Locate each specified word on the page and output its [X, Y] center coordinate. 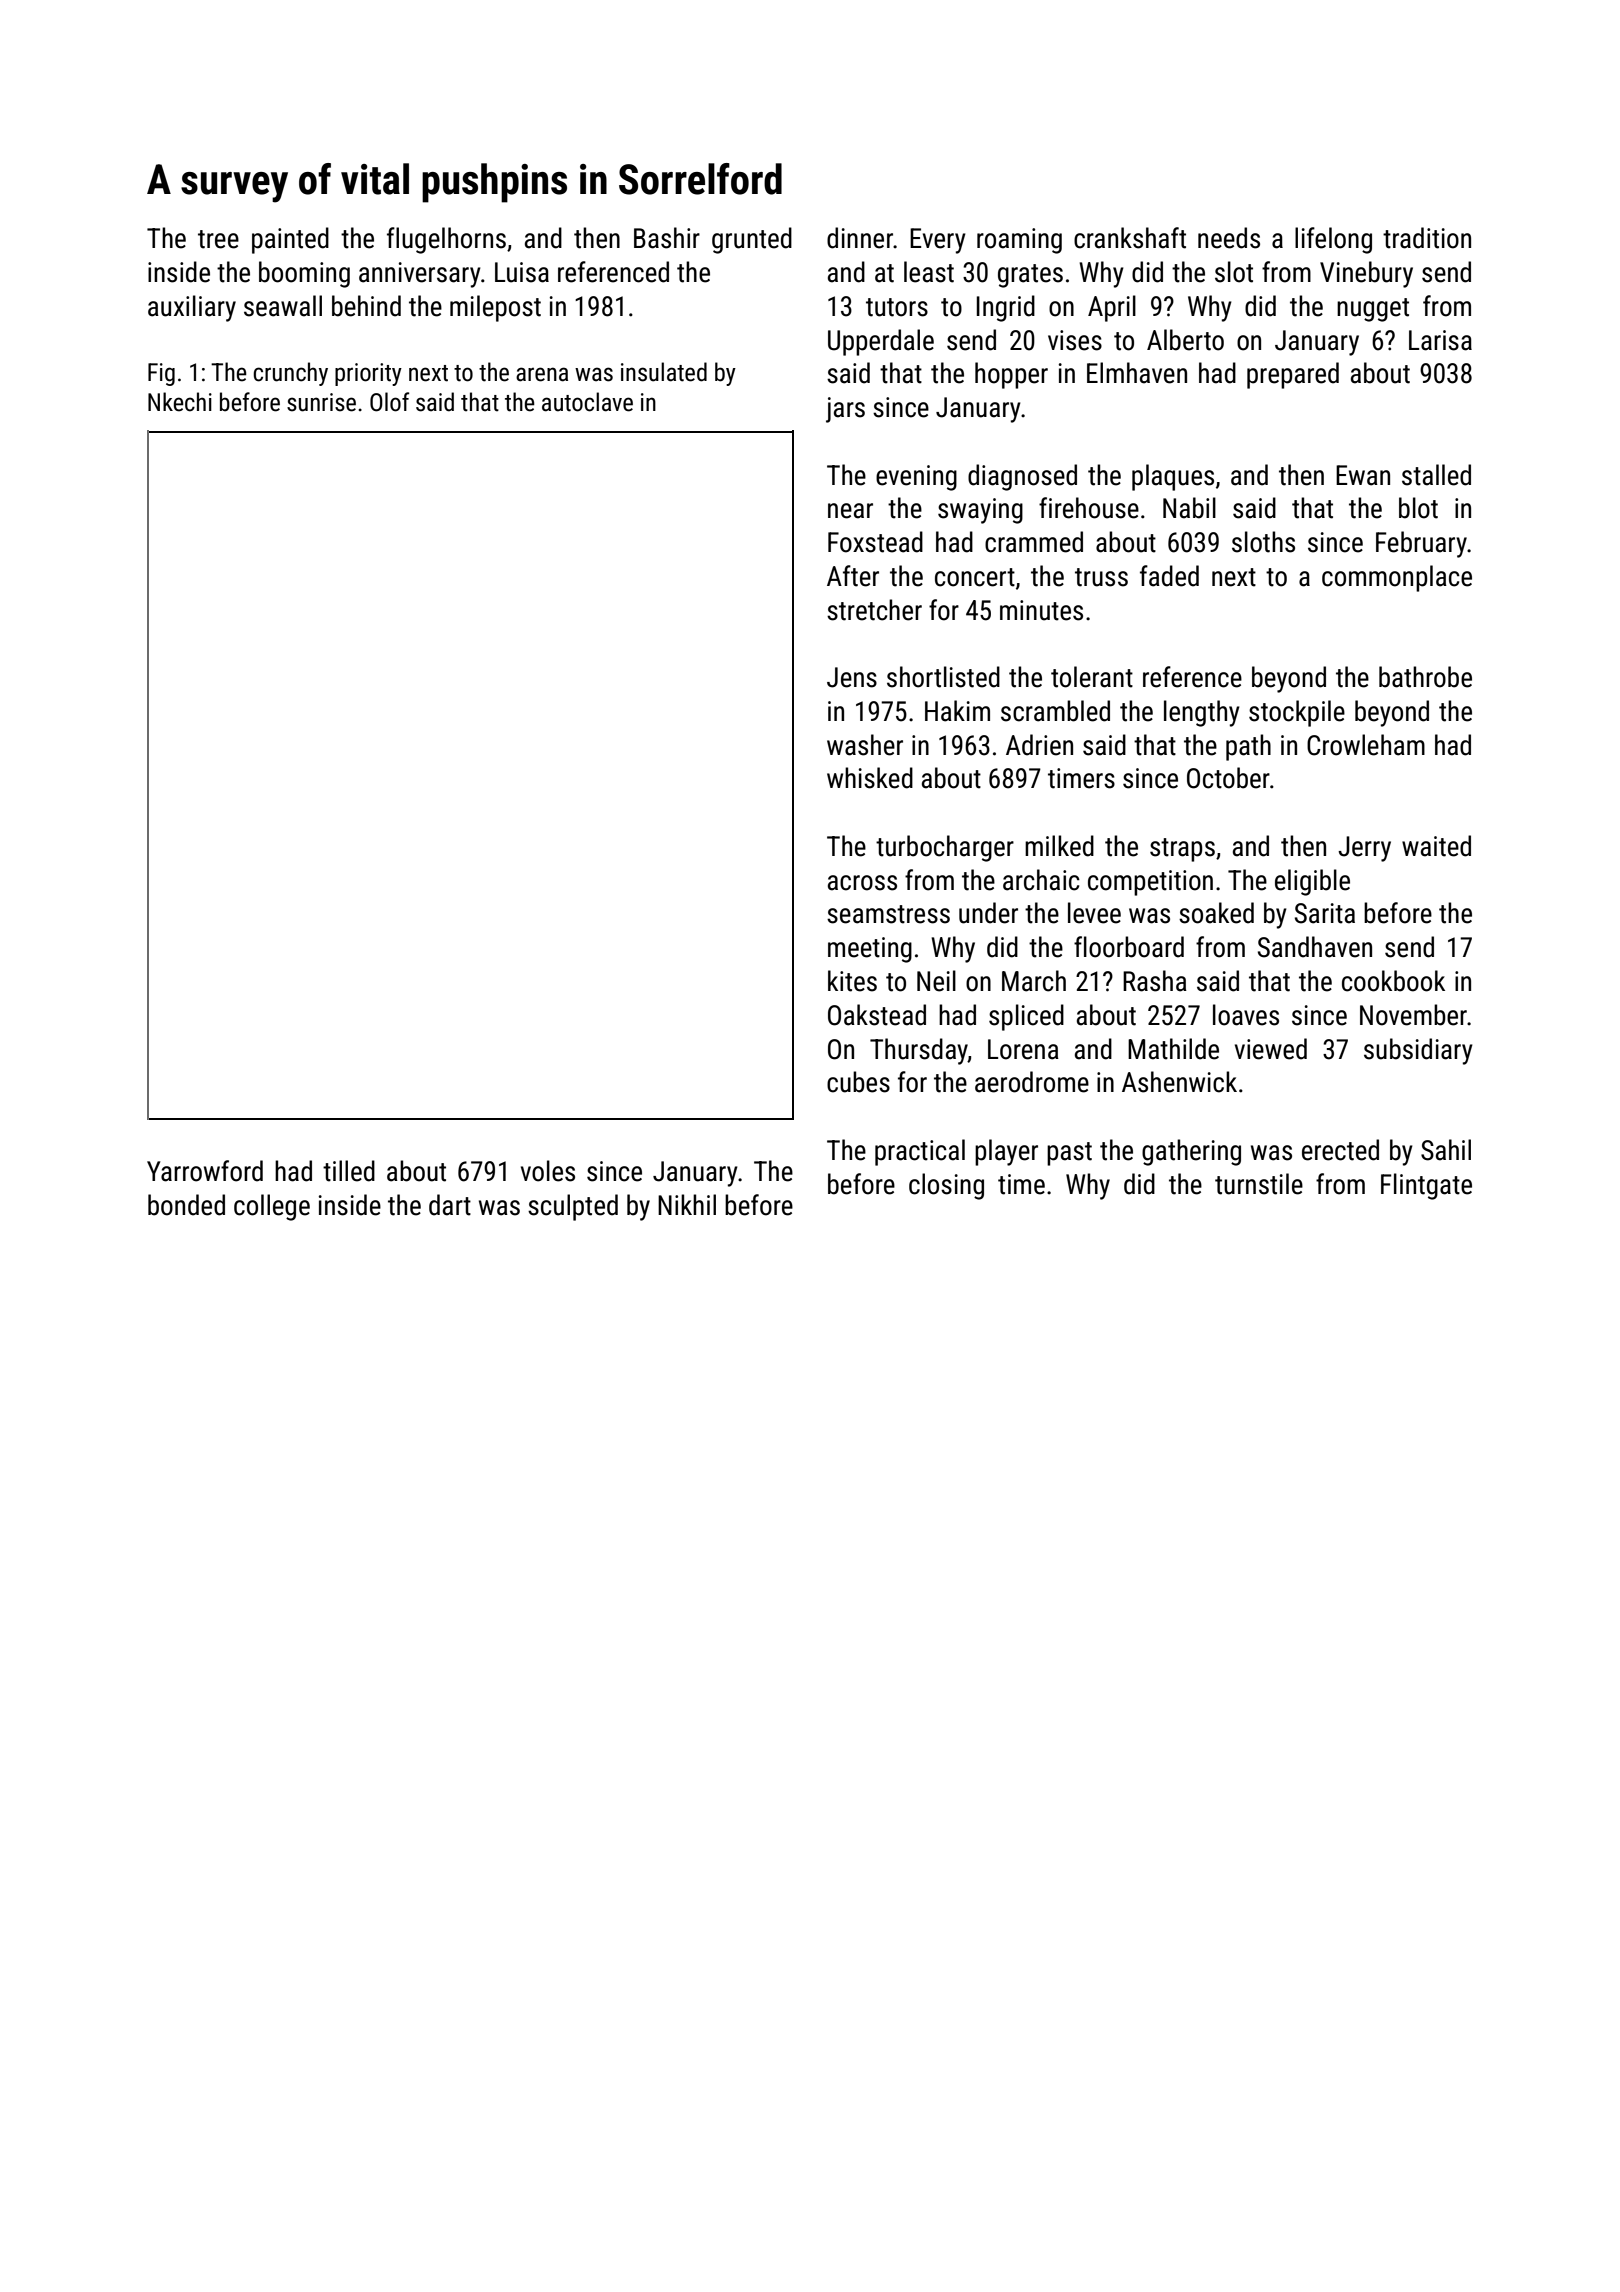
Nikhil [687, 1204]
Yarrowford [205, 1171]
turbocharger [945, 848]
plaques [1173, 477]
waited [1436, 846]
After [853, 576]
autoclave [587, 402]
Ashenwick [1179, 1082]
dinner [860, 238]
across [862, 883]
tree [218, 239]
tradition [1427, 238]
